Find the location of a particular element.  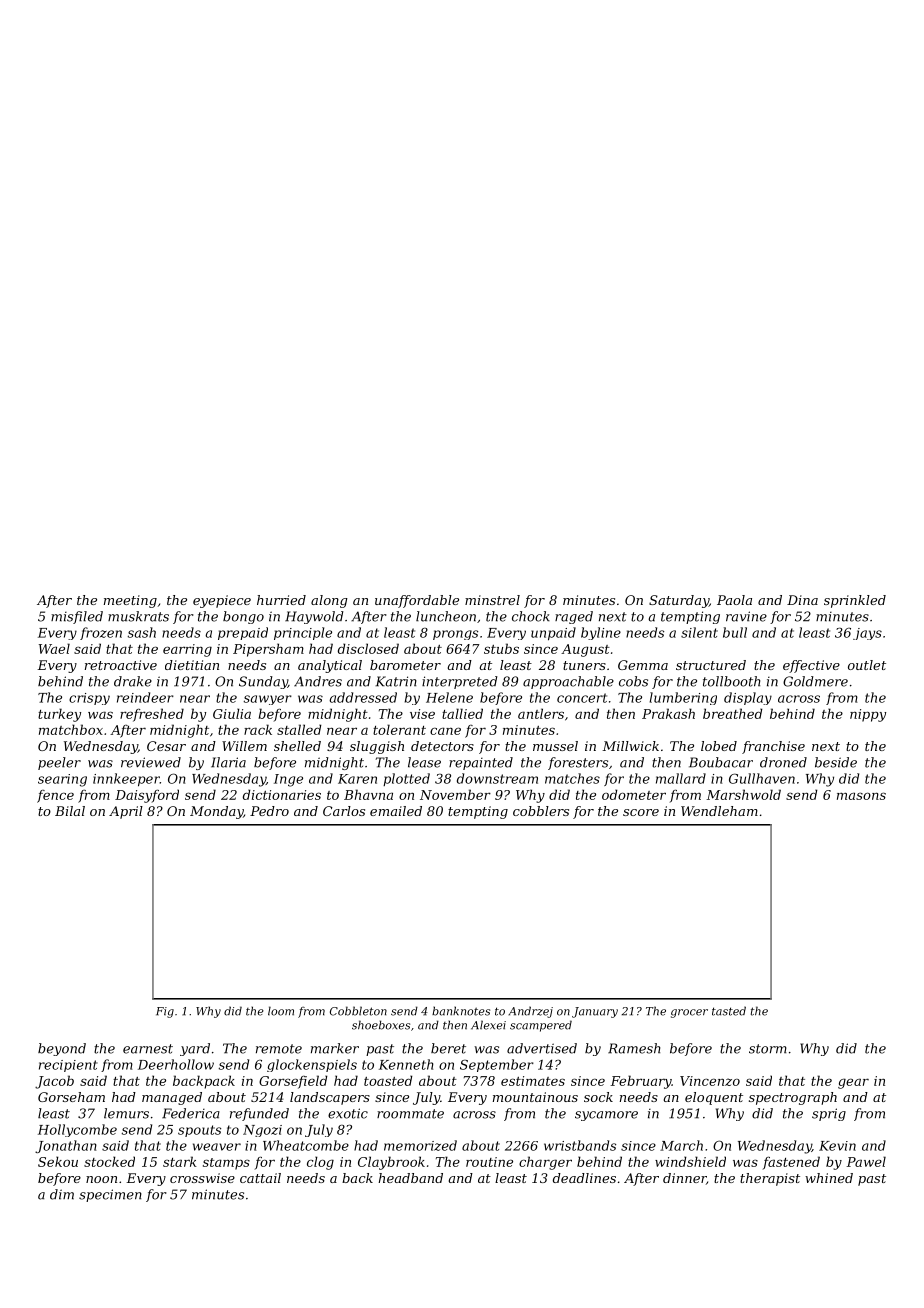

January is located at coordinates (595, 1012).
